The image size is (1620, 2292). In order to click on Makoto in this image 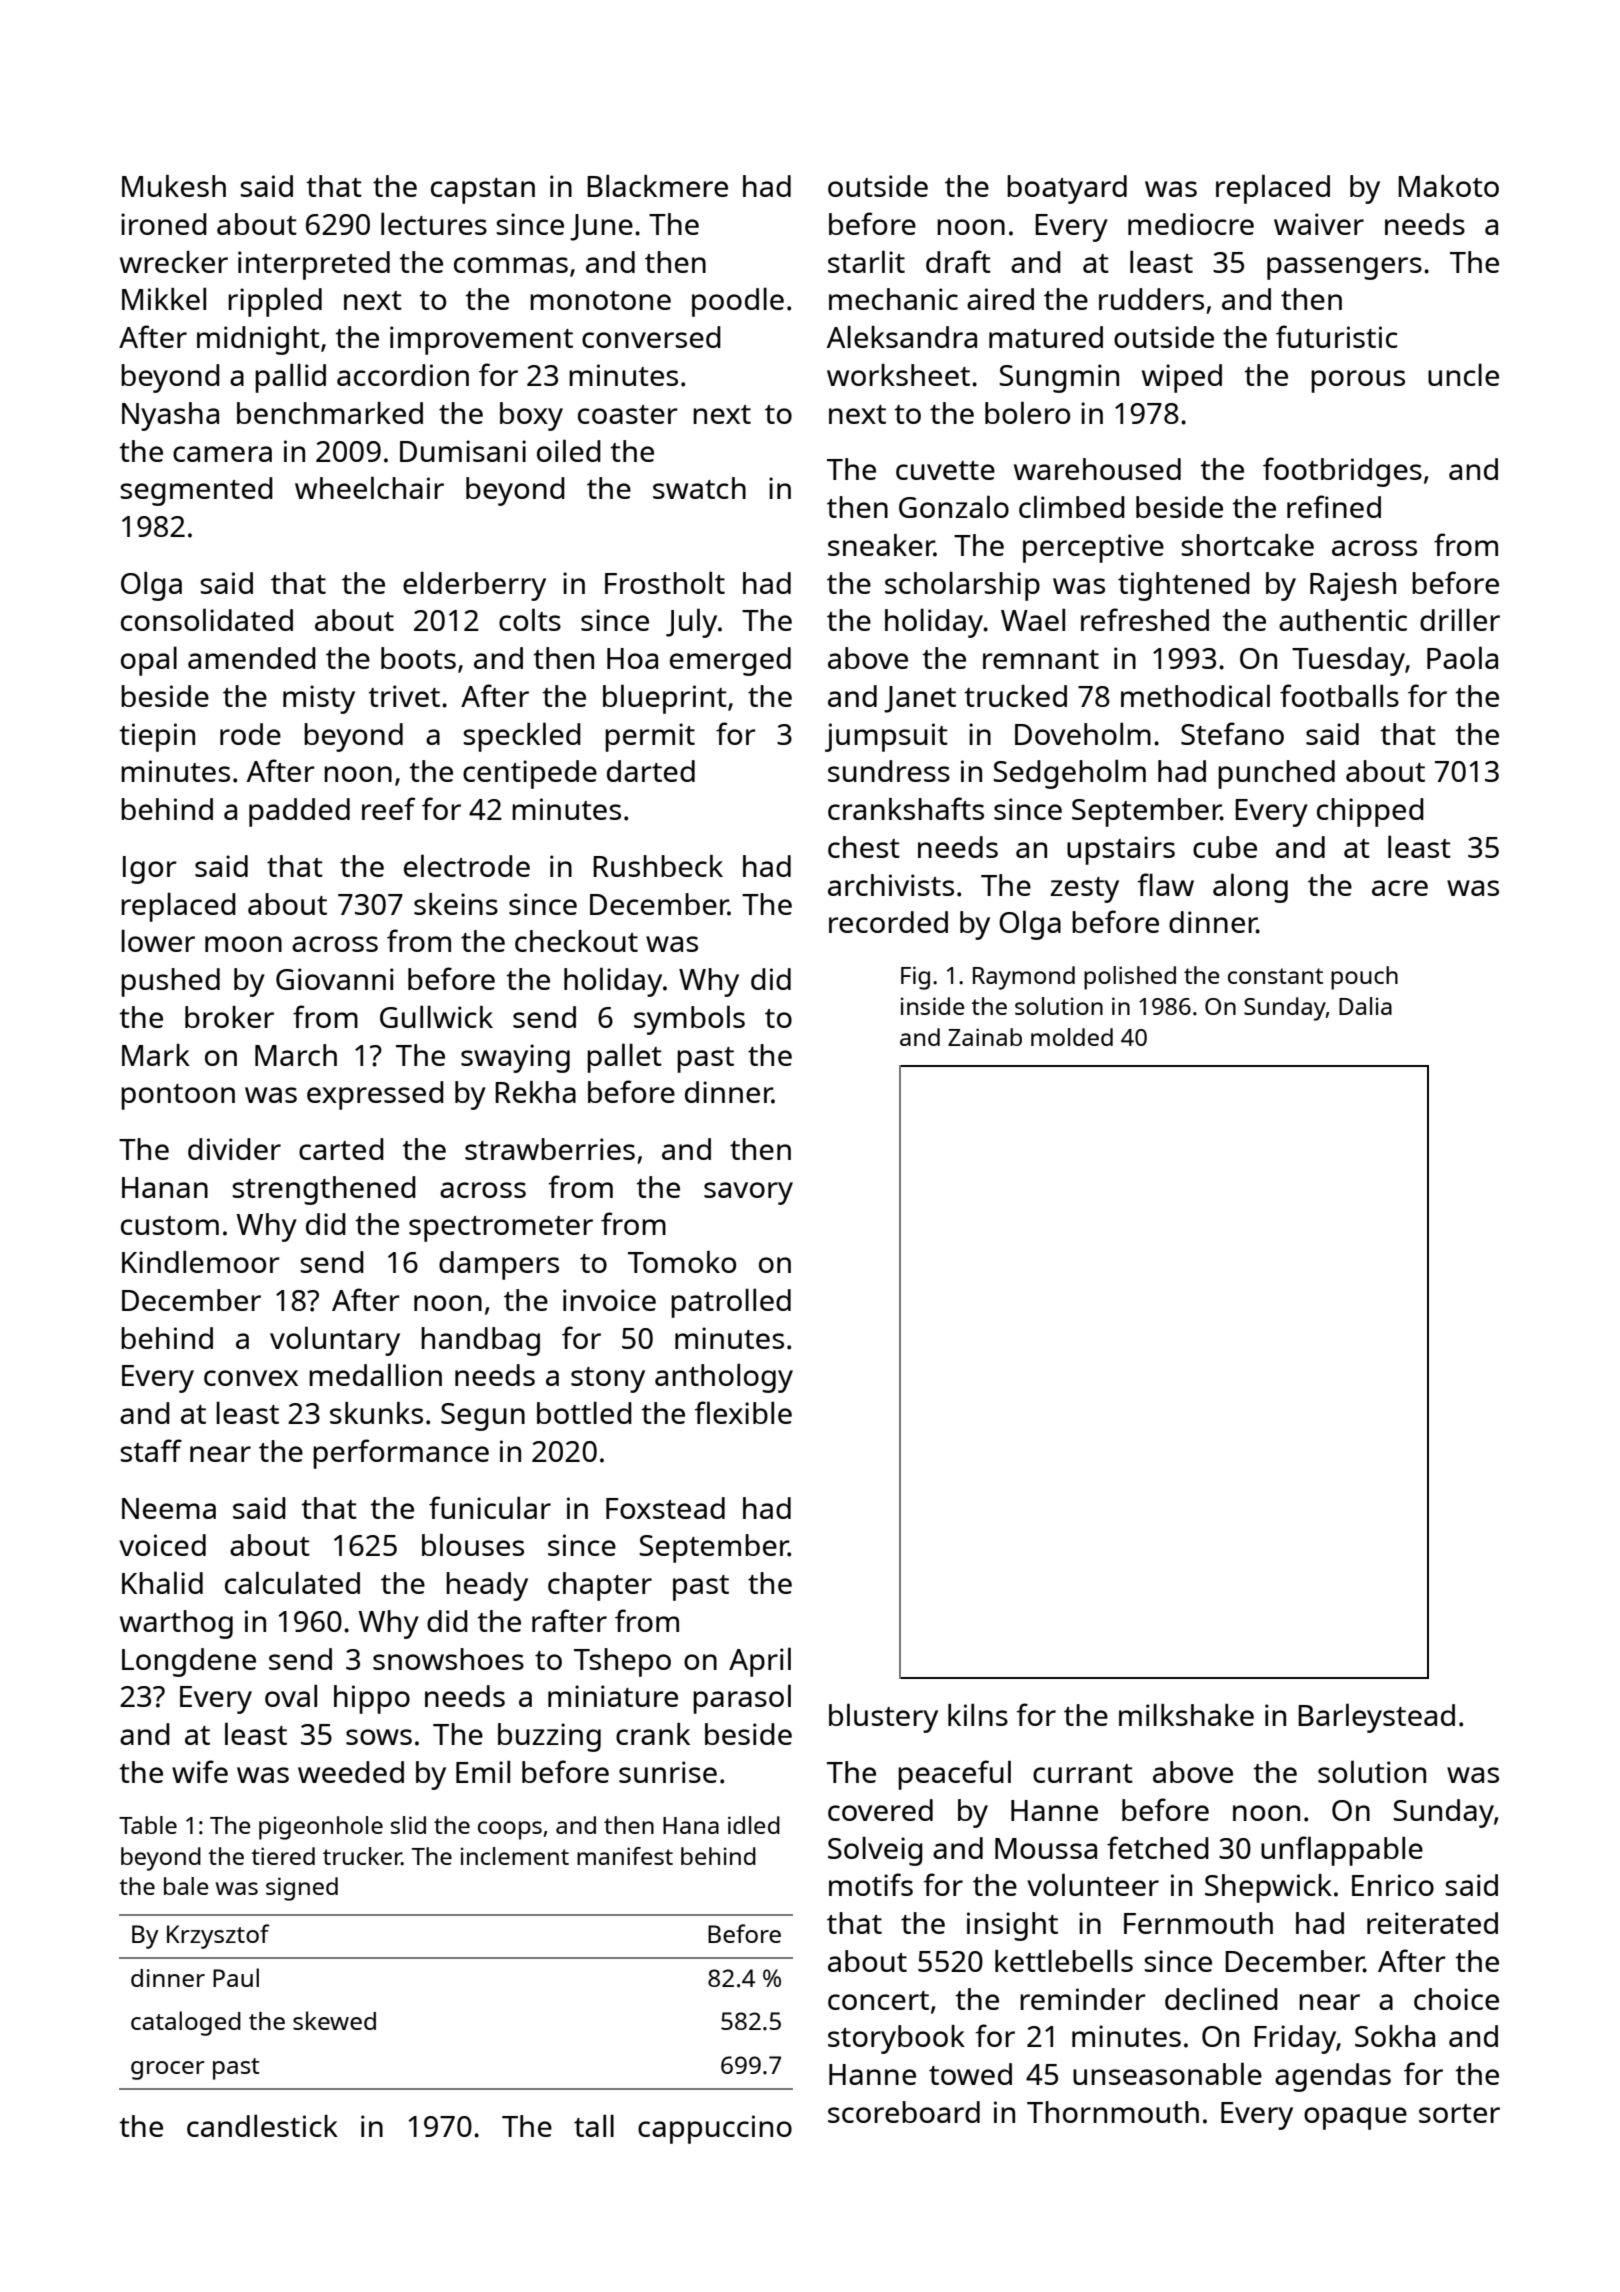, I will do `click(1448, 186)`.
